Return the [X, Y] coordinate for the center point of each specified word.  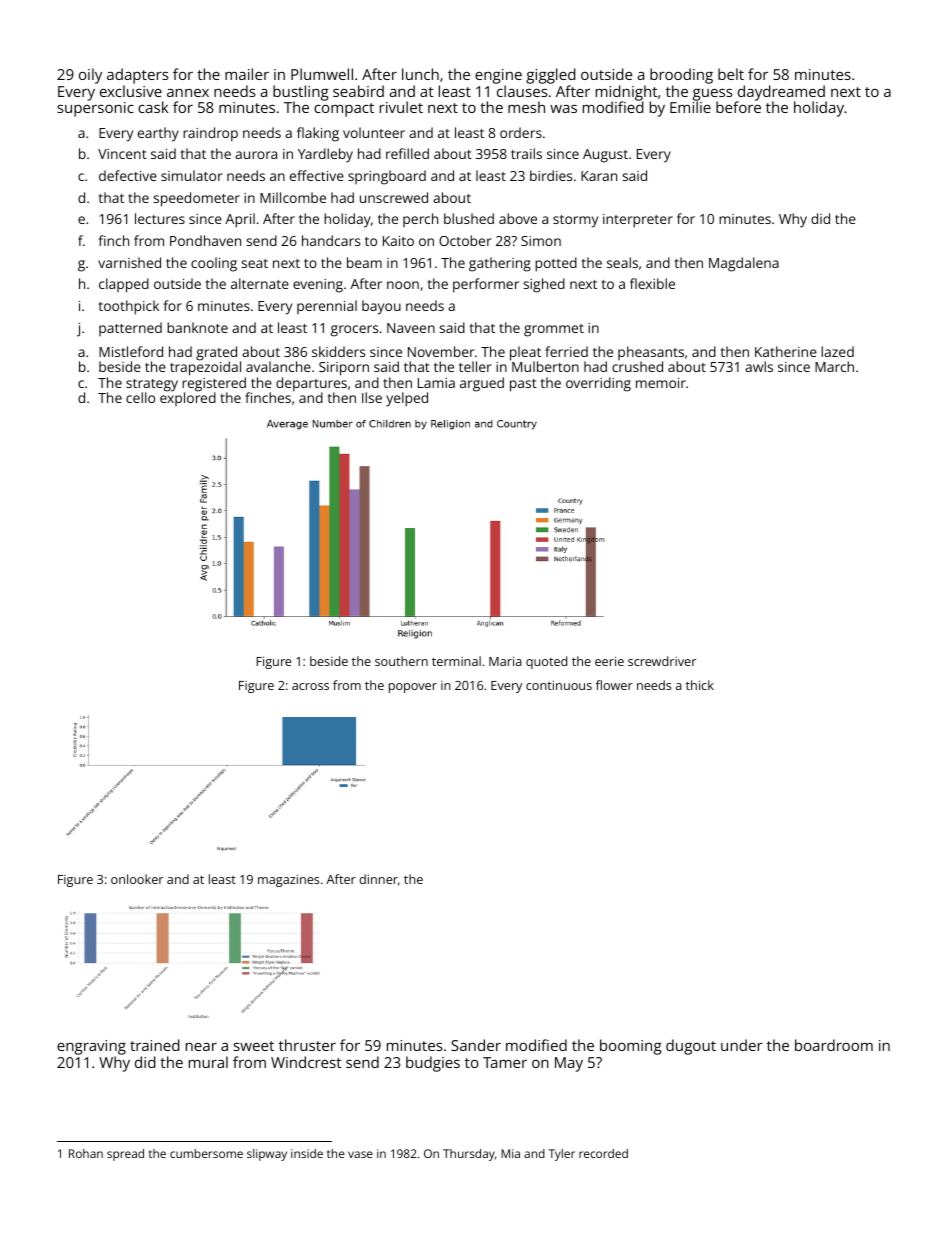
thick [700, 685]
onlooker [137, 879]
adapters [137, 76]
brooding [681, 76]
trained [154, 1045]
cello [140, 397]
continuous [559, 685]
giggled [550, 76]
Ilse [372, 397]
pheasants [651, 353]
